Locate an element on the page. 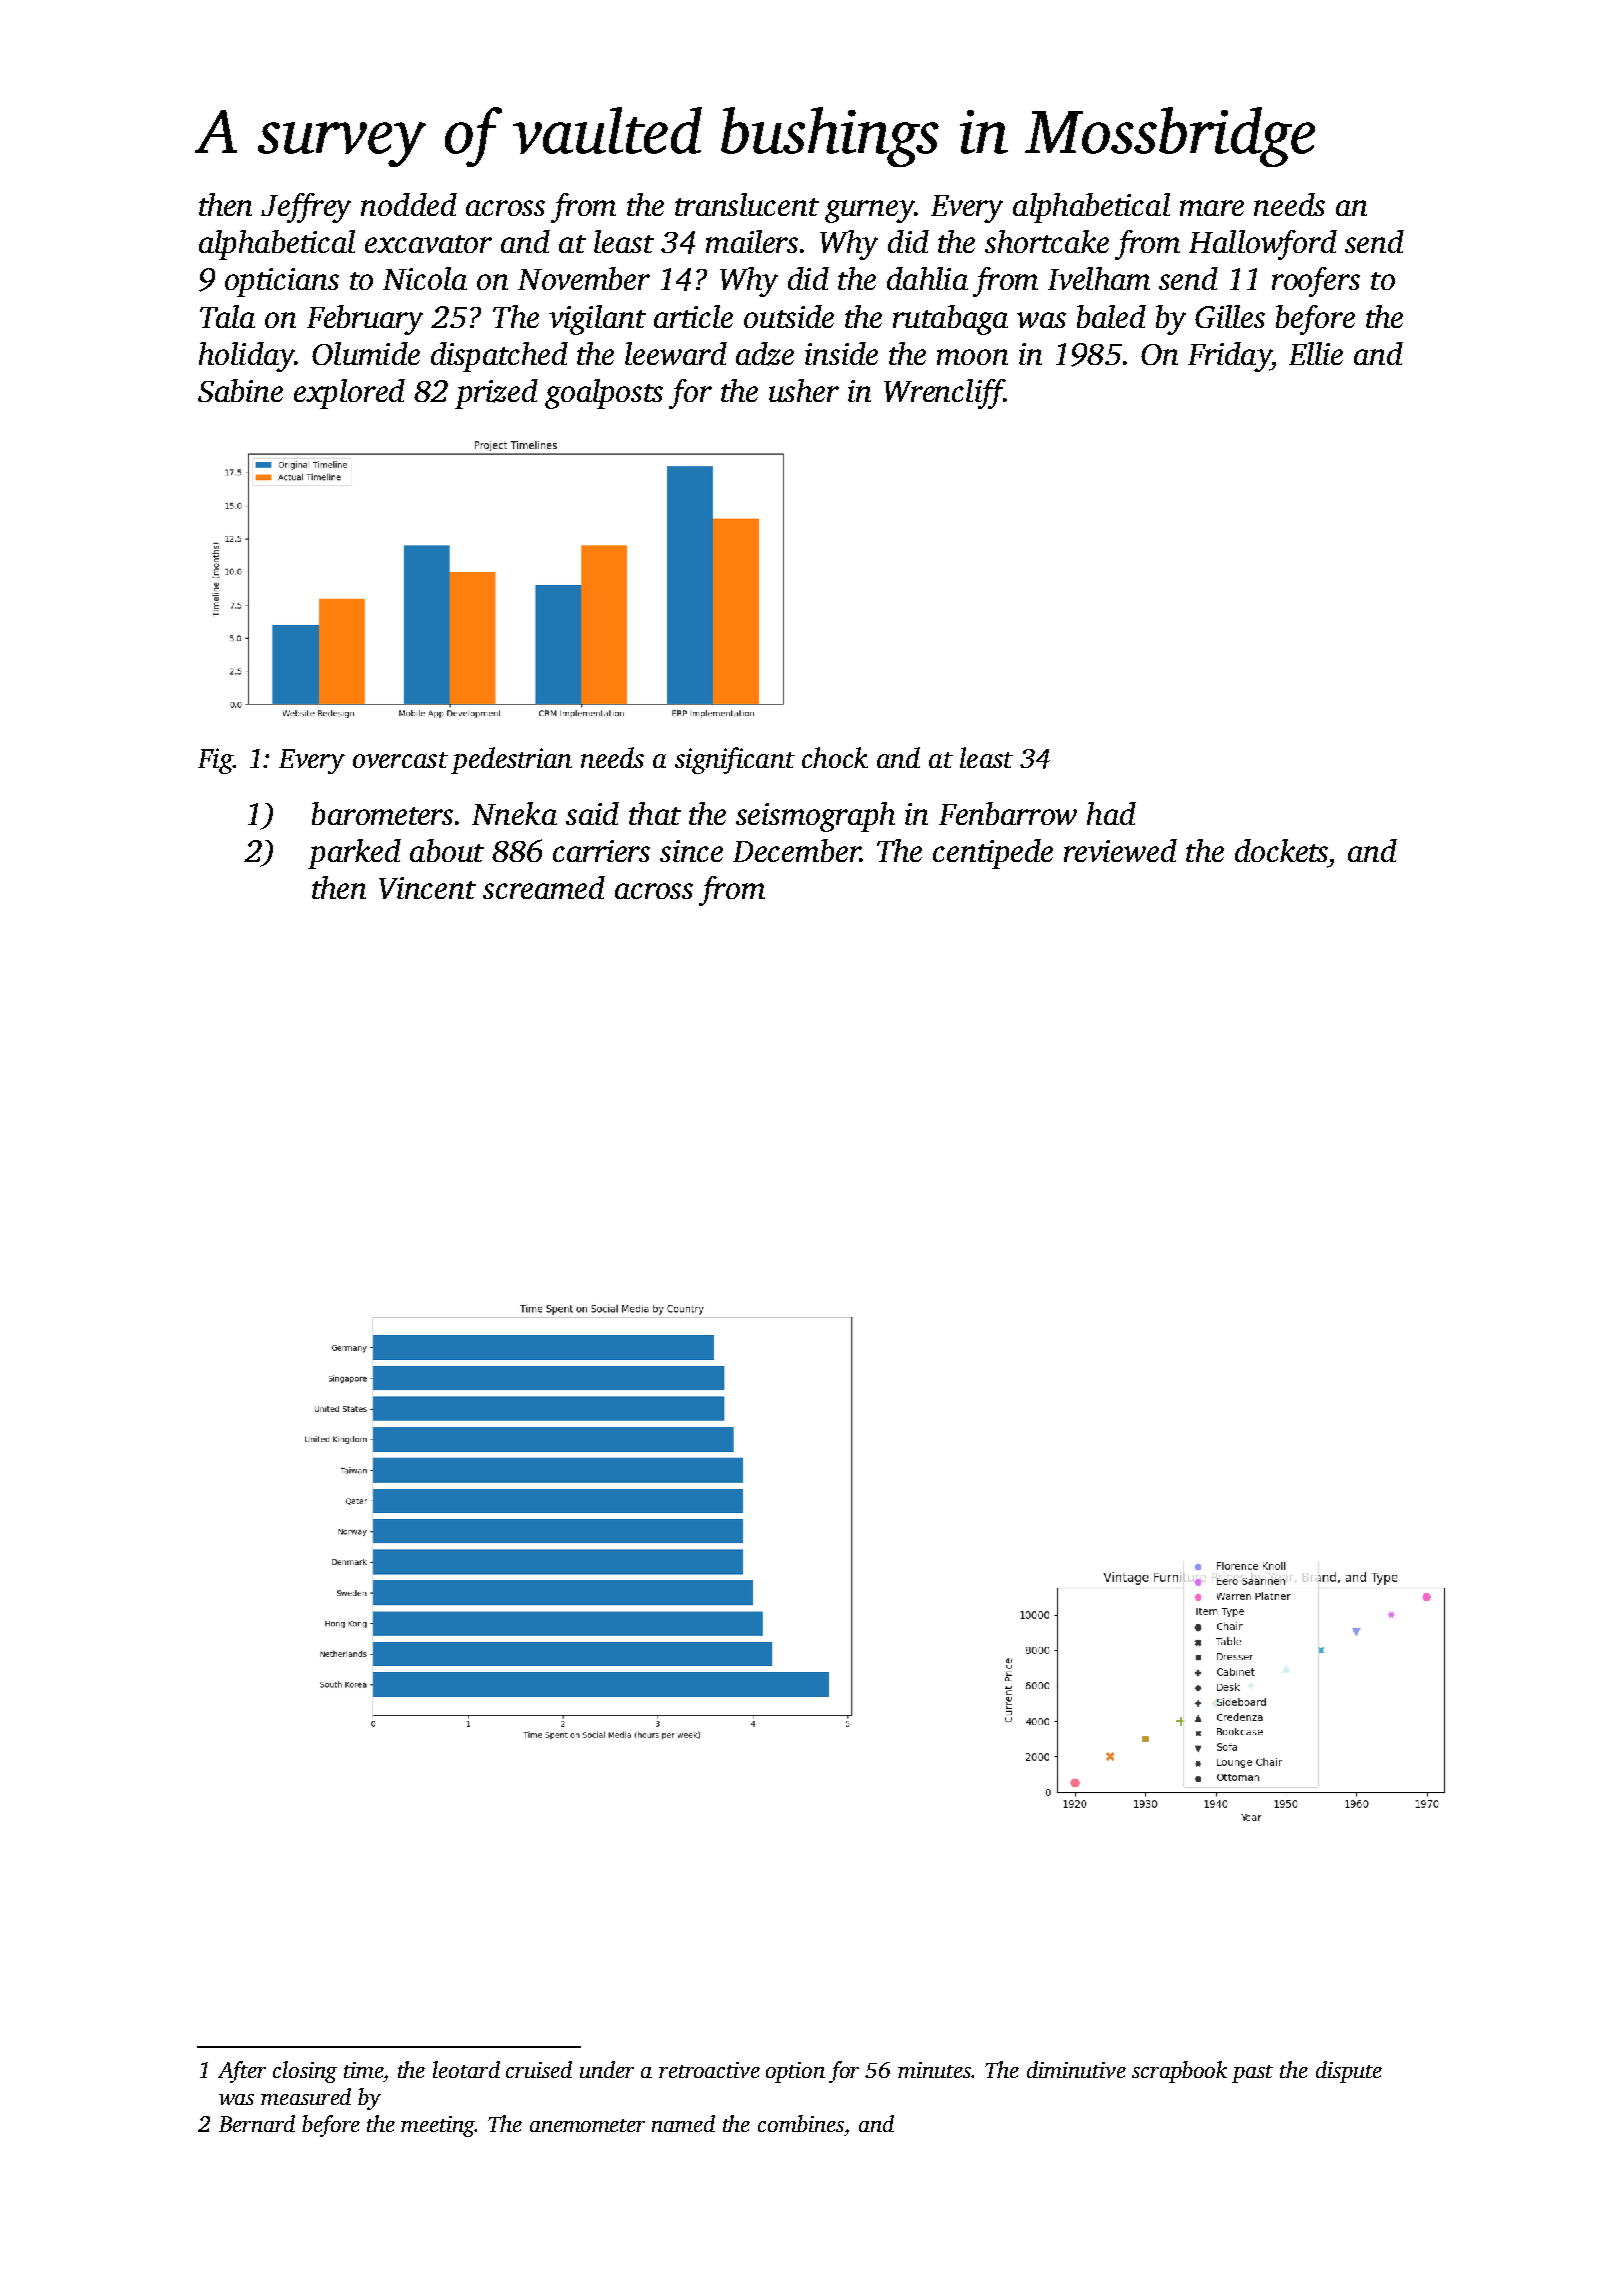 The height and width of the image is (2292, 1620). dockets is located at coordinates (1281, 850).
